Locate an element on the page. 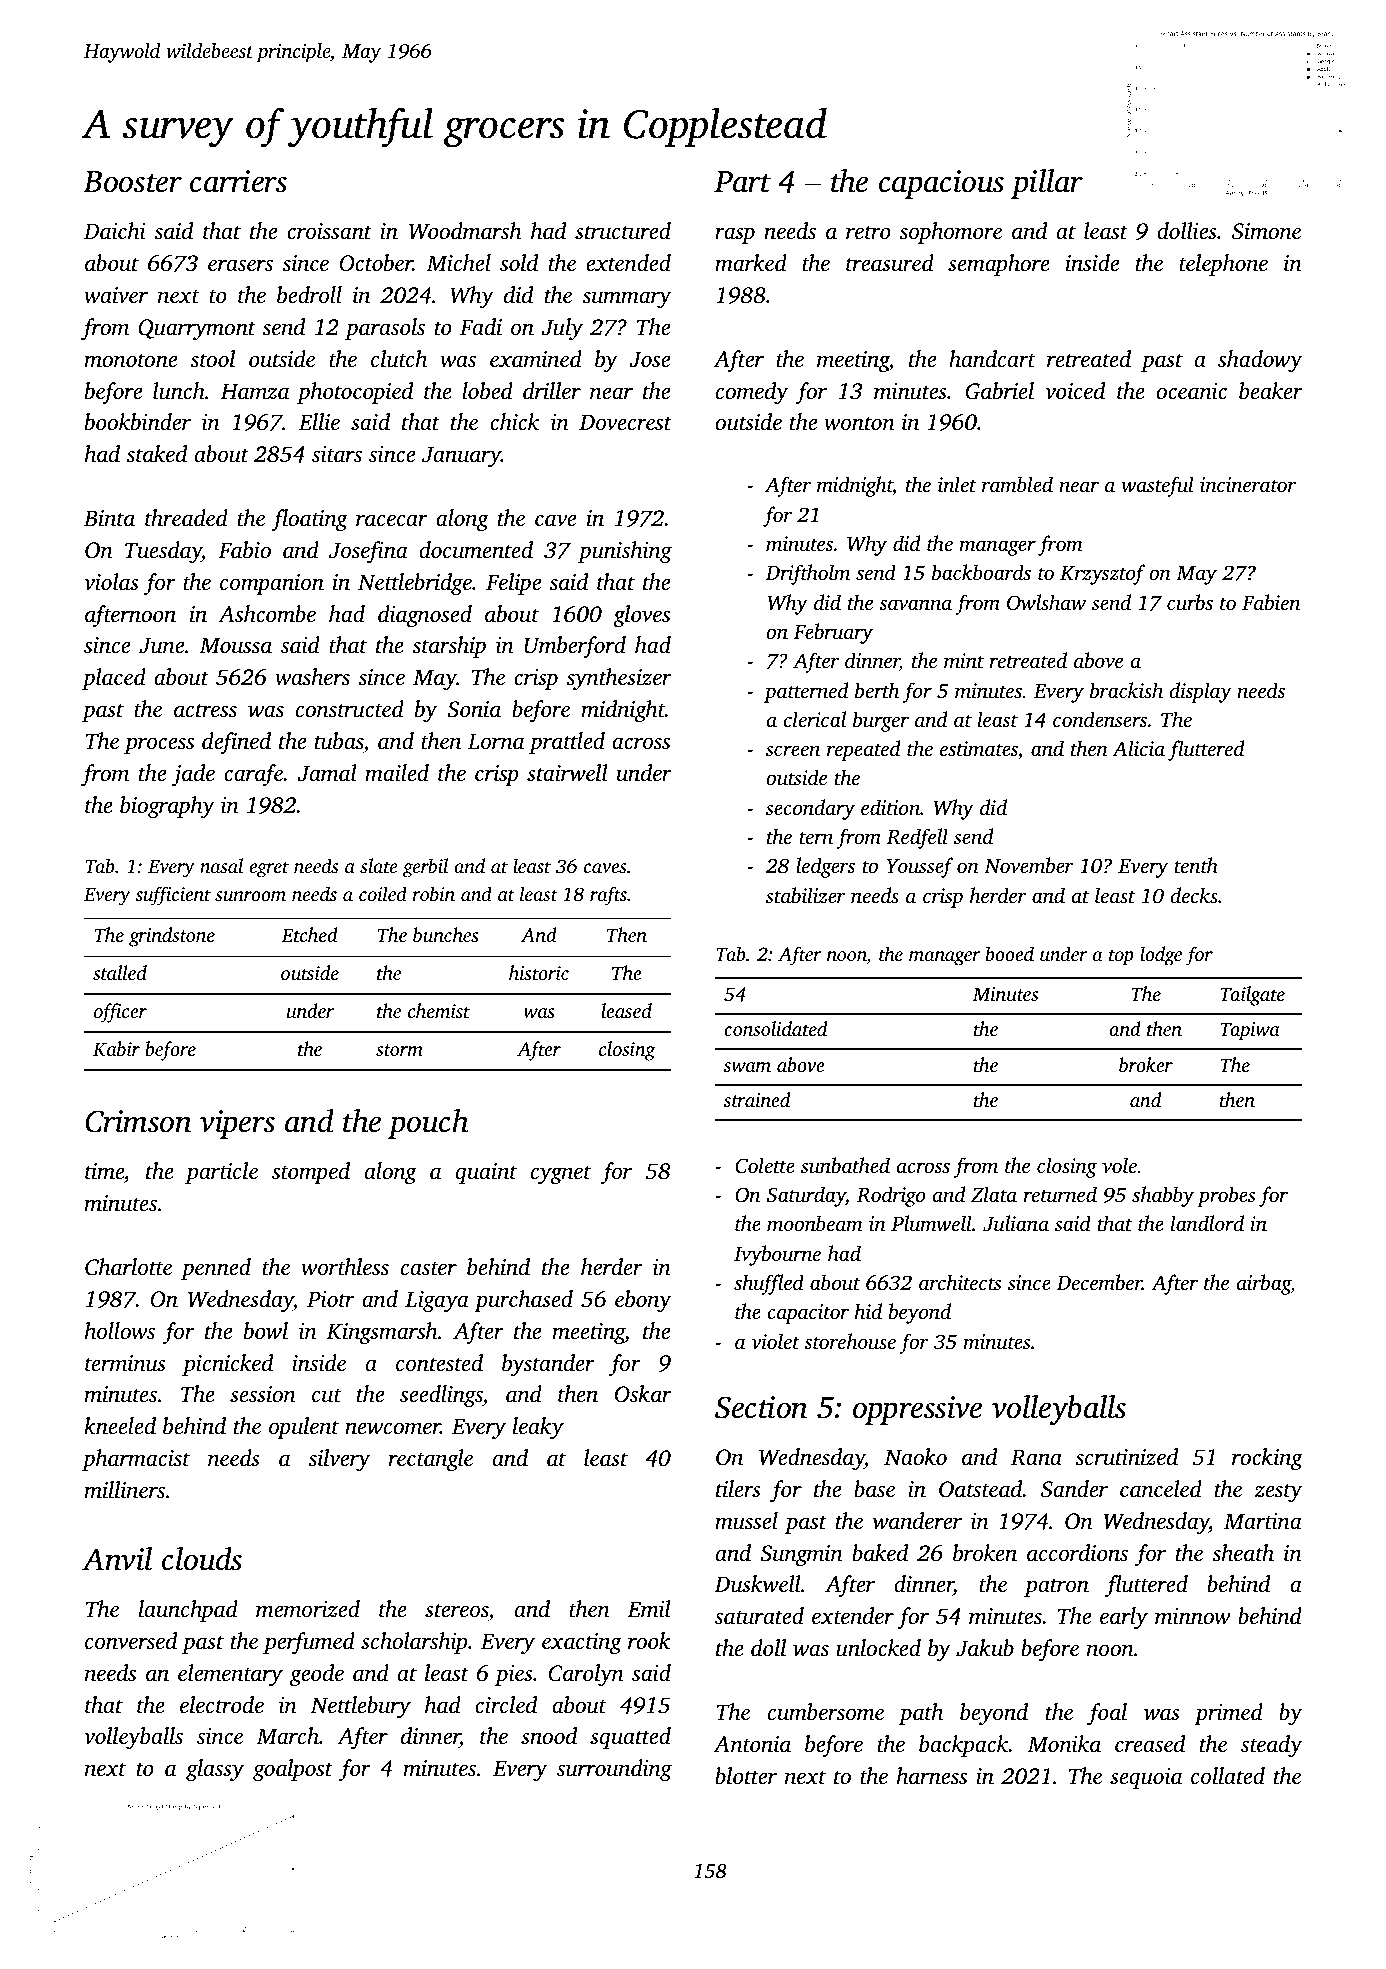 This image has height=1969, width=1386. pillar is located at coordinates (1047, 184).
